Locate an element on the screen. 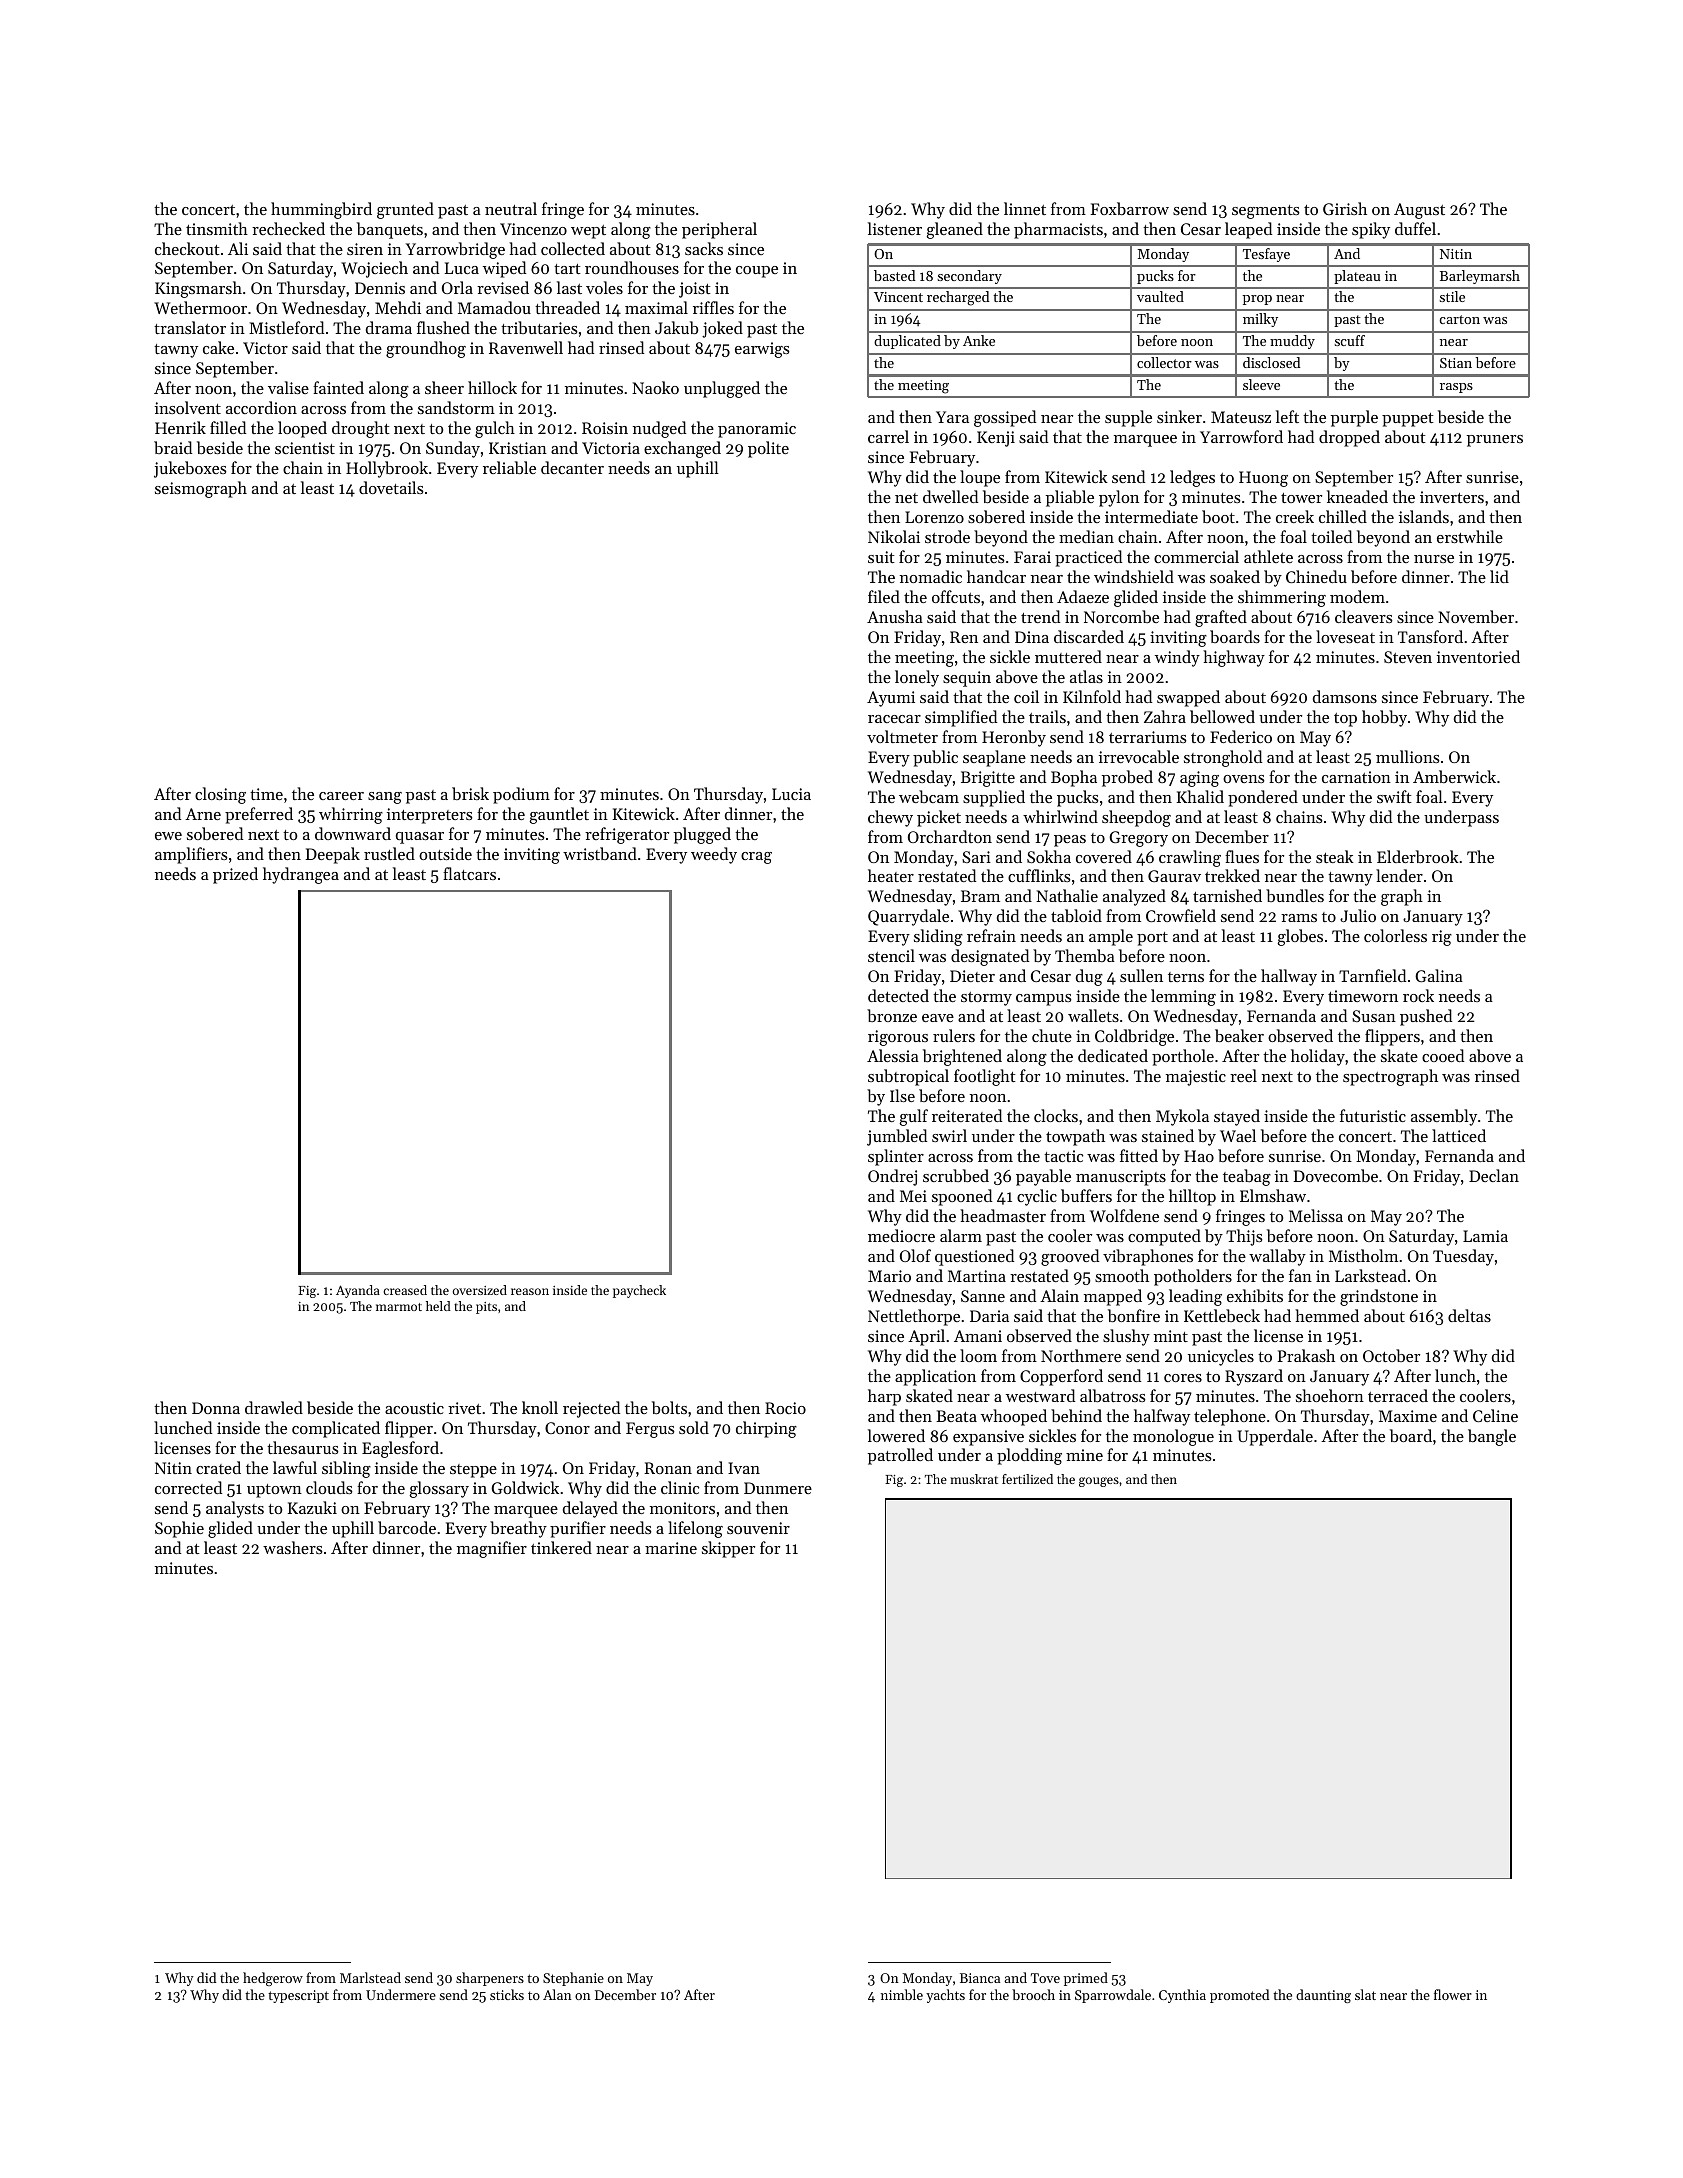 This screenshot has height=2178, width=1683. bronze is located at coordinates (892, 1015).
